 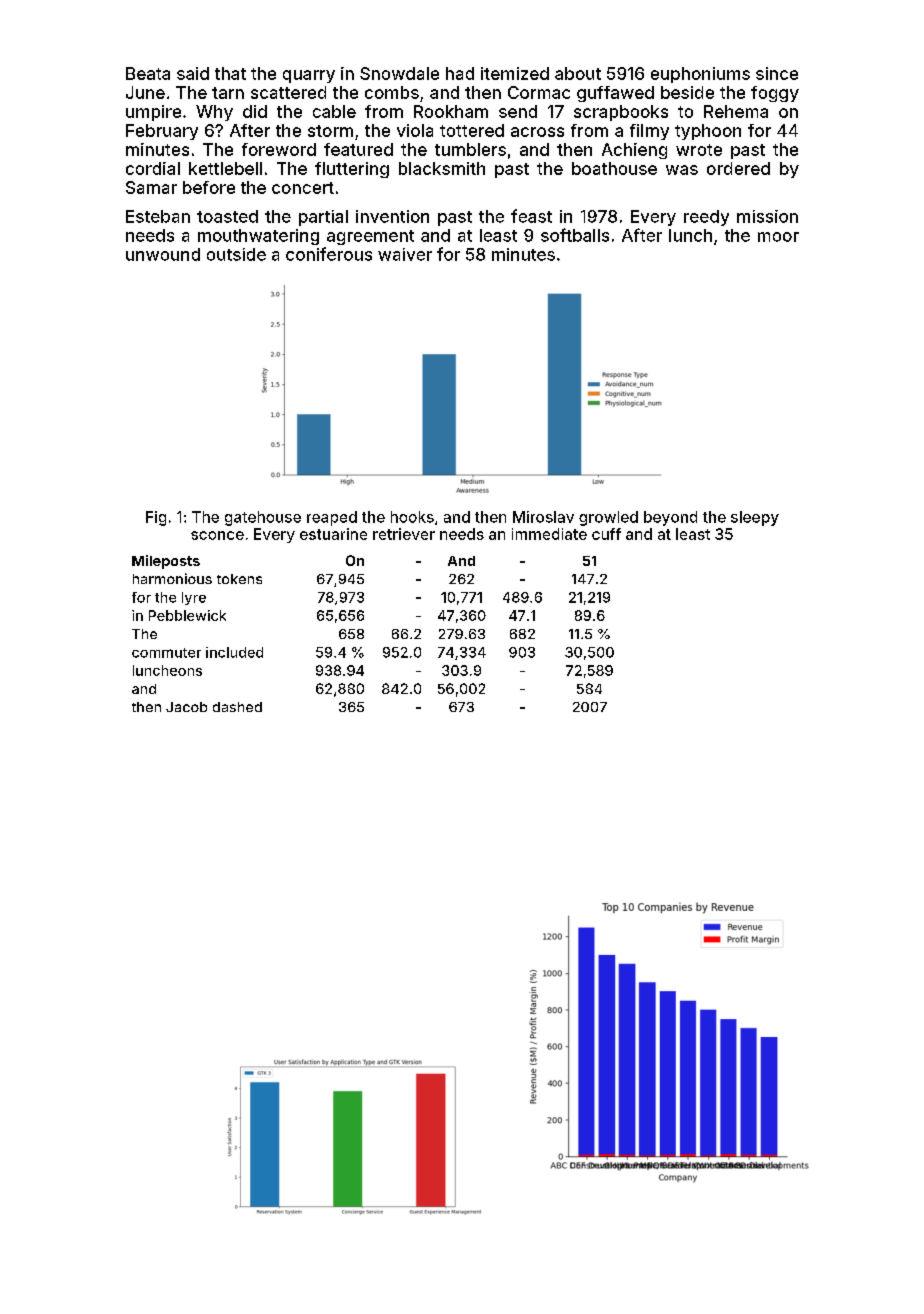 What do you see at coordinates (405, 254) in the screenshot?
I see `waiver` at bounding box center [405, 254].
